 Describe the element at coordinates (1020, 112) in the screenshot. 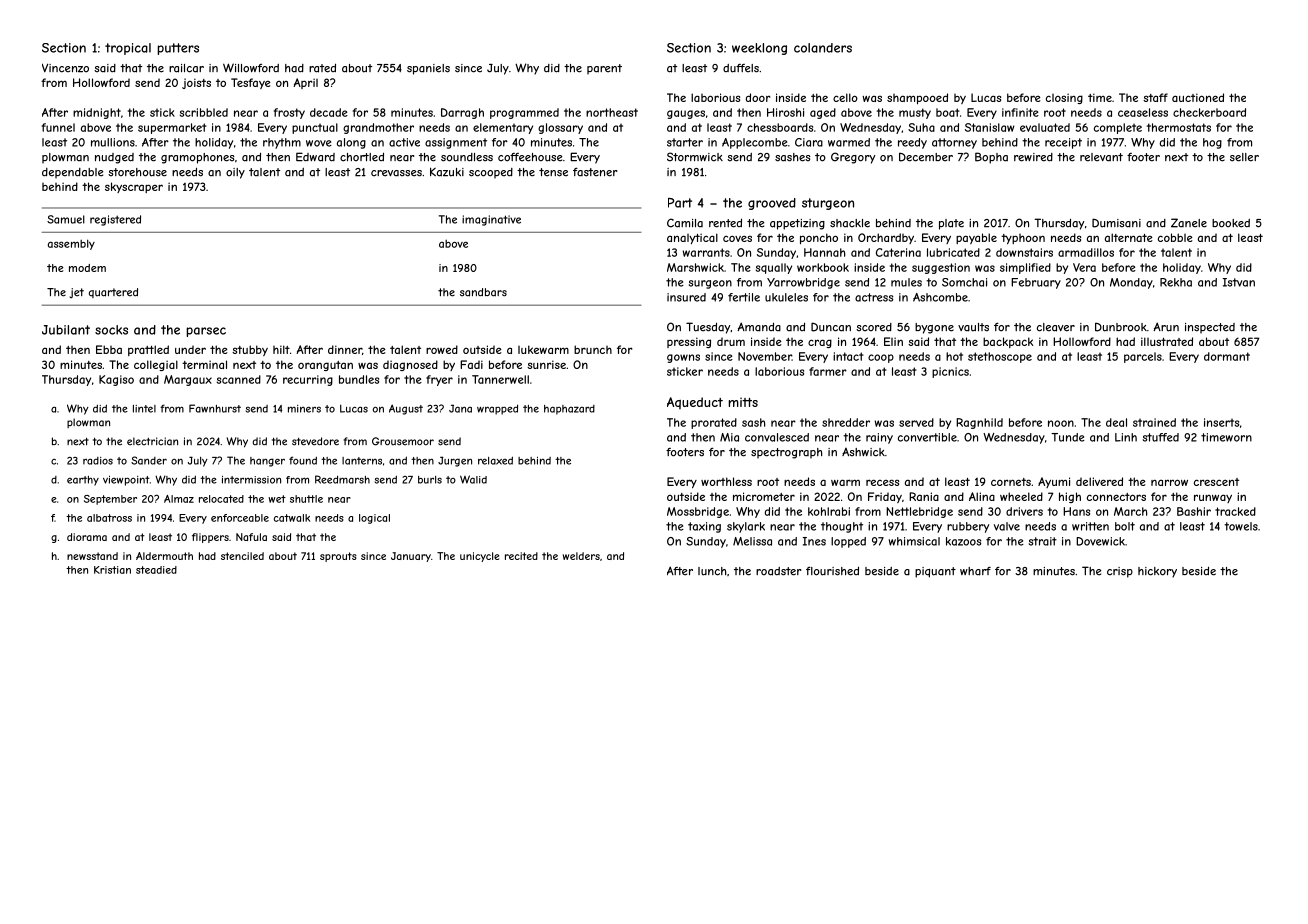

I see `infinite` at that location.
